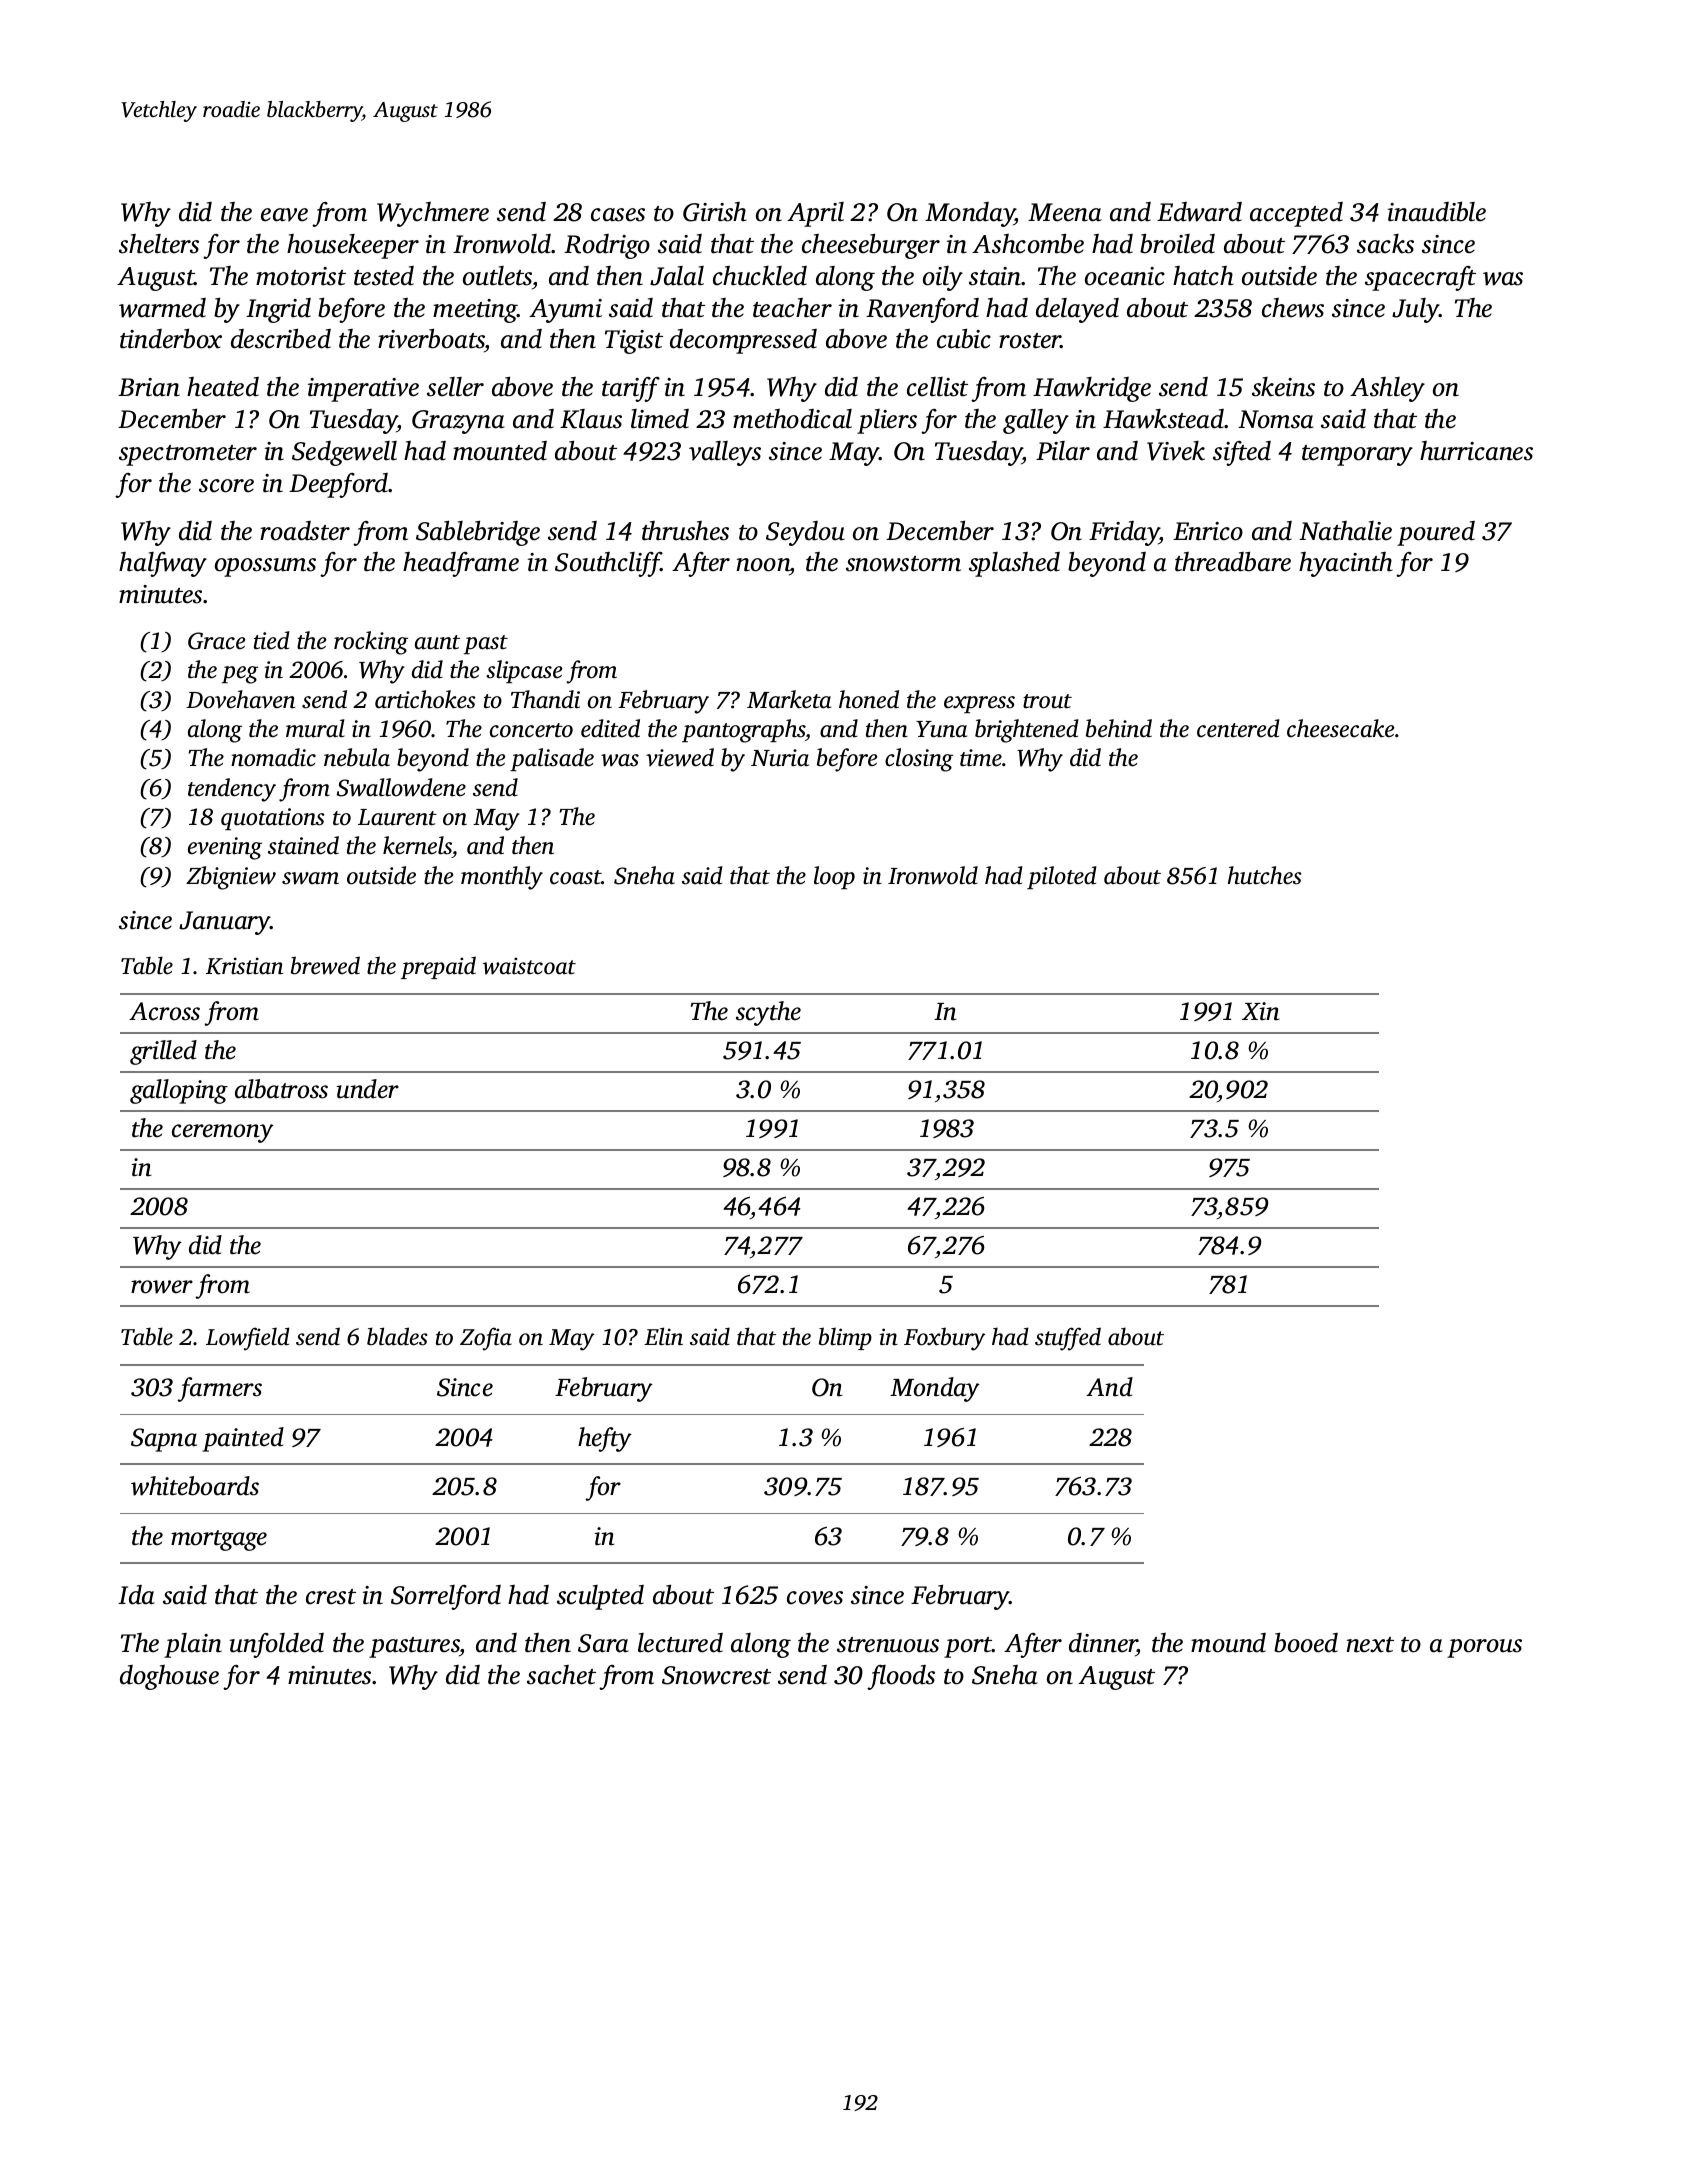 Image resolution: width=1683 pixels, height=2178 pixels. I want to click on teacher, so click(792, 308).
